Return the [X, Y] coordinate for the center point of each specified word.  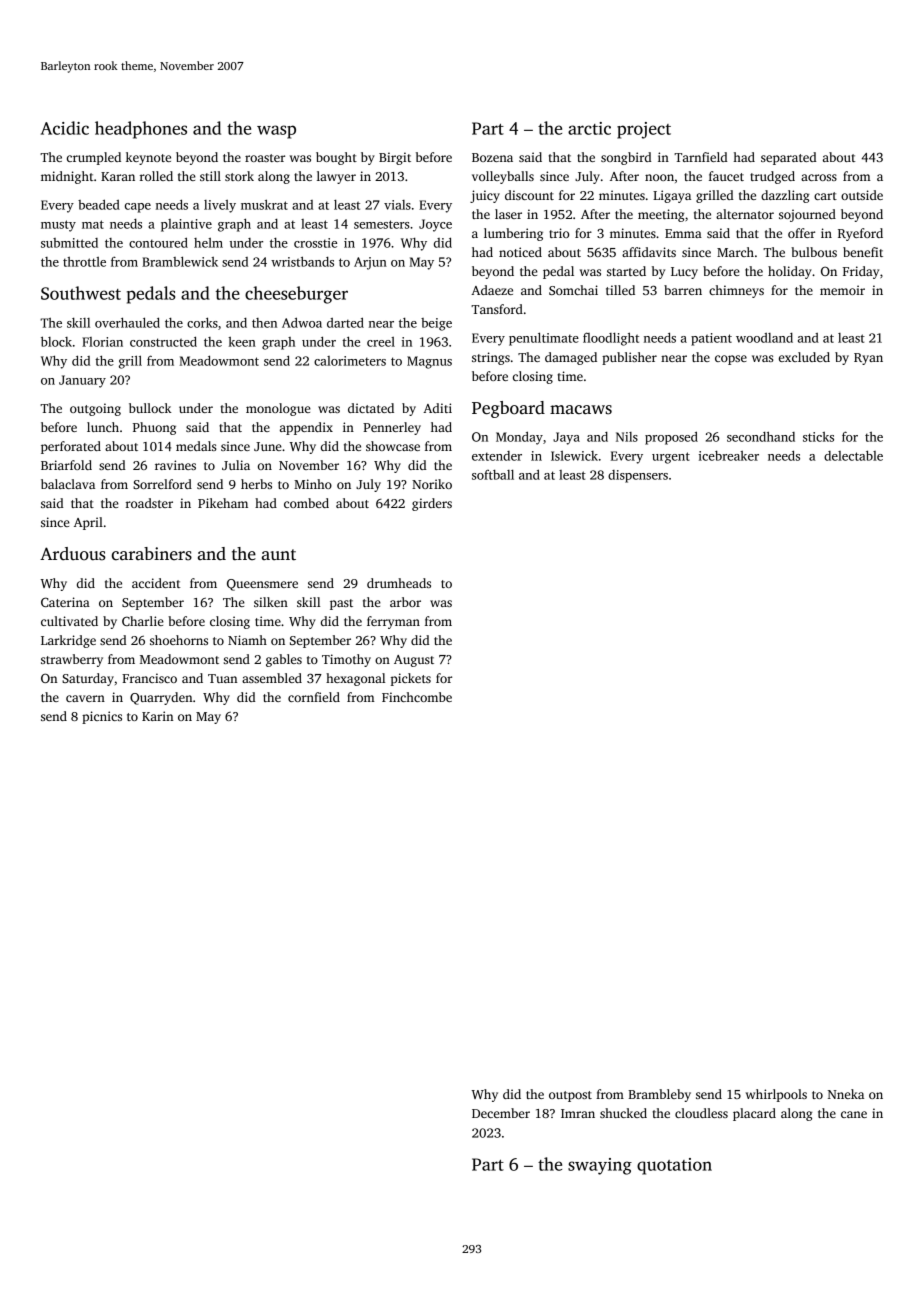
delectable [853, 455]
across [819, 177]
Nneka [846, 1094]
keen [242, 342]
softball [493, 475]
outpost [570, 1096]
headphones [141, 130]
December [501, 1113]
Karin [157, 716]
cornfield [314, 697]
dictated [371, 408]
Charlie [143, 621]
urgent [671, 458]
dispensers [638, 476]
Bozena [492, 157]
